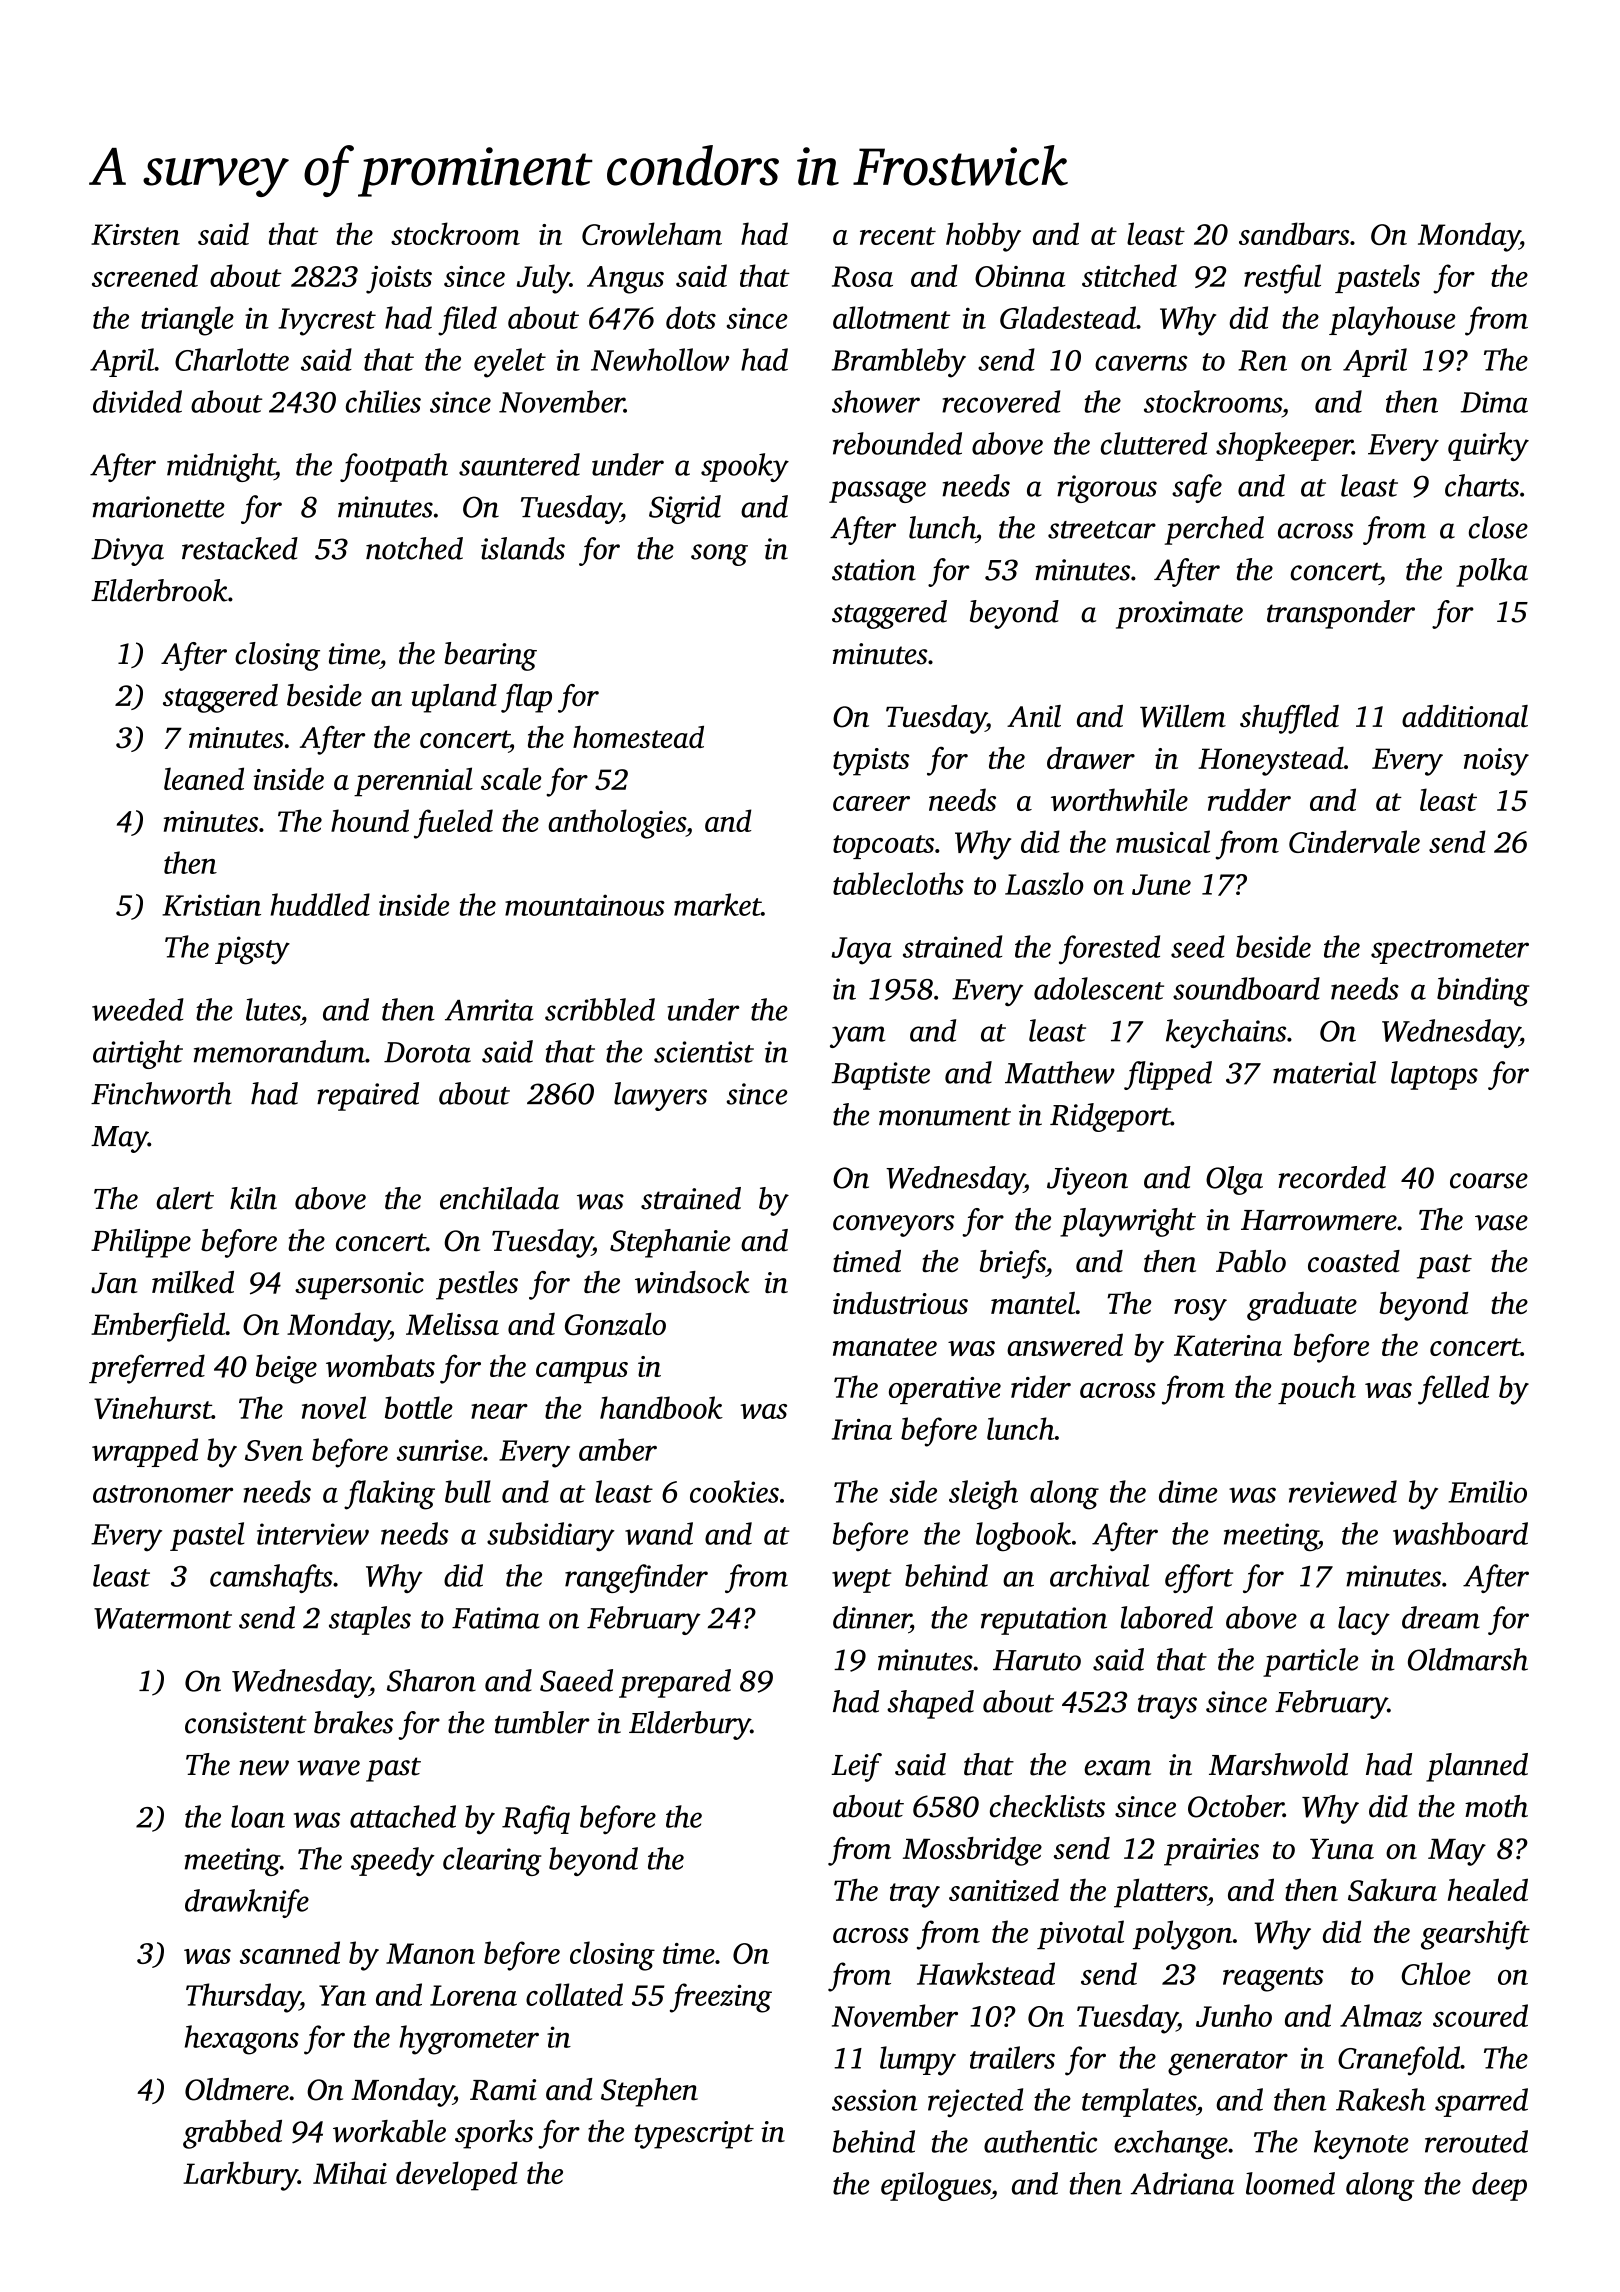 The image size is (1620, 2292). What do you see at coordinates (898, 236) in the image?
I see `recent` at bounding box center [898, 236].
